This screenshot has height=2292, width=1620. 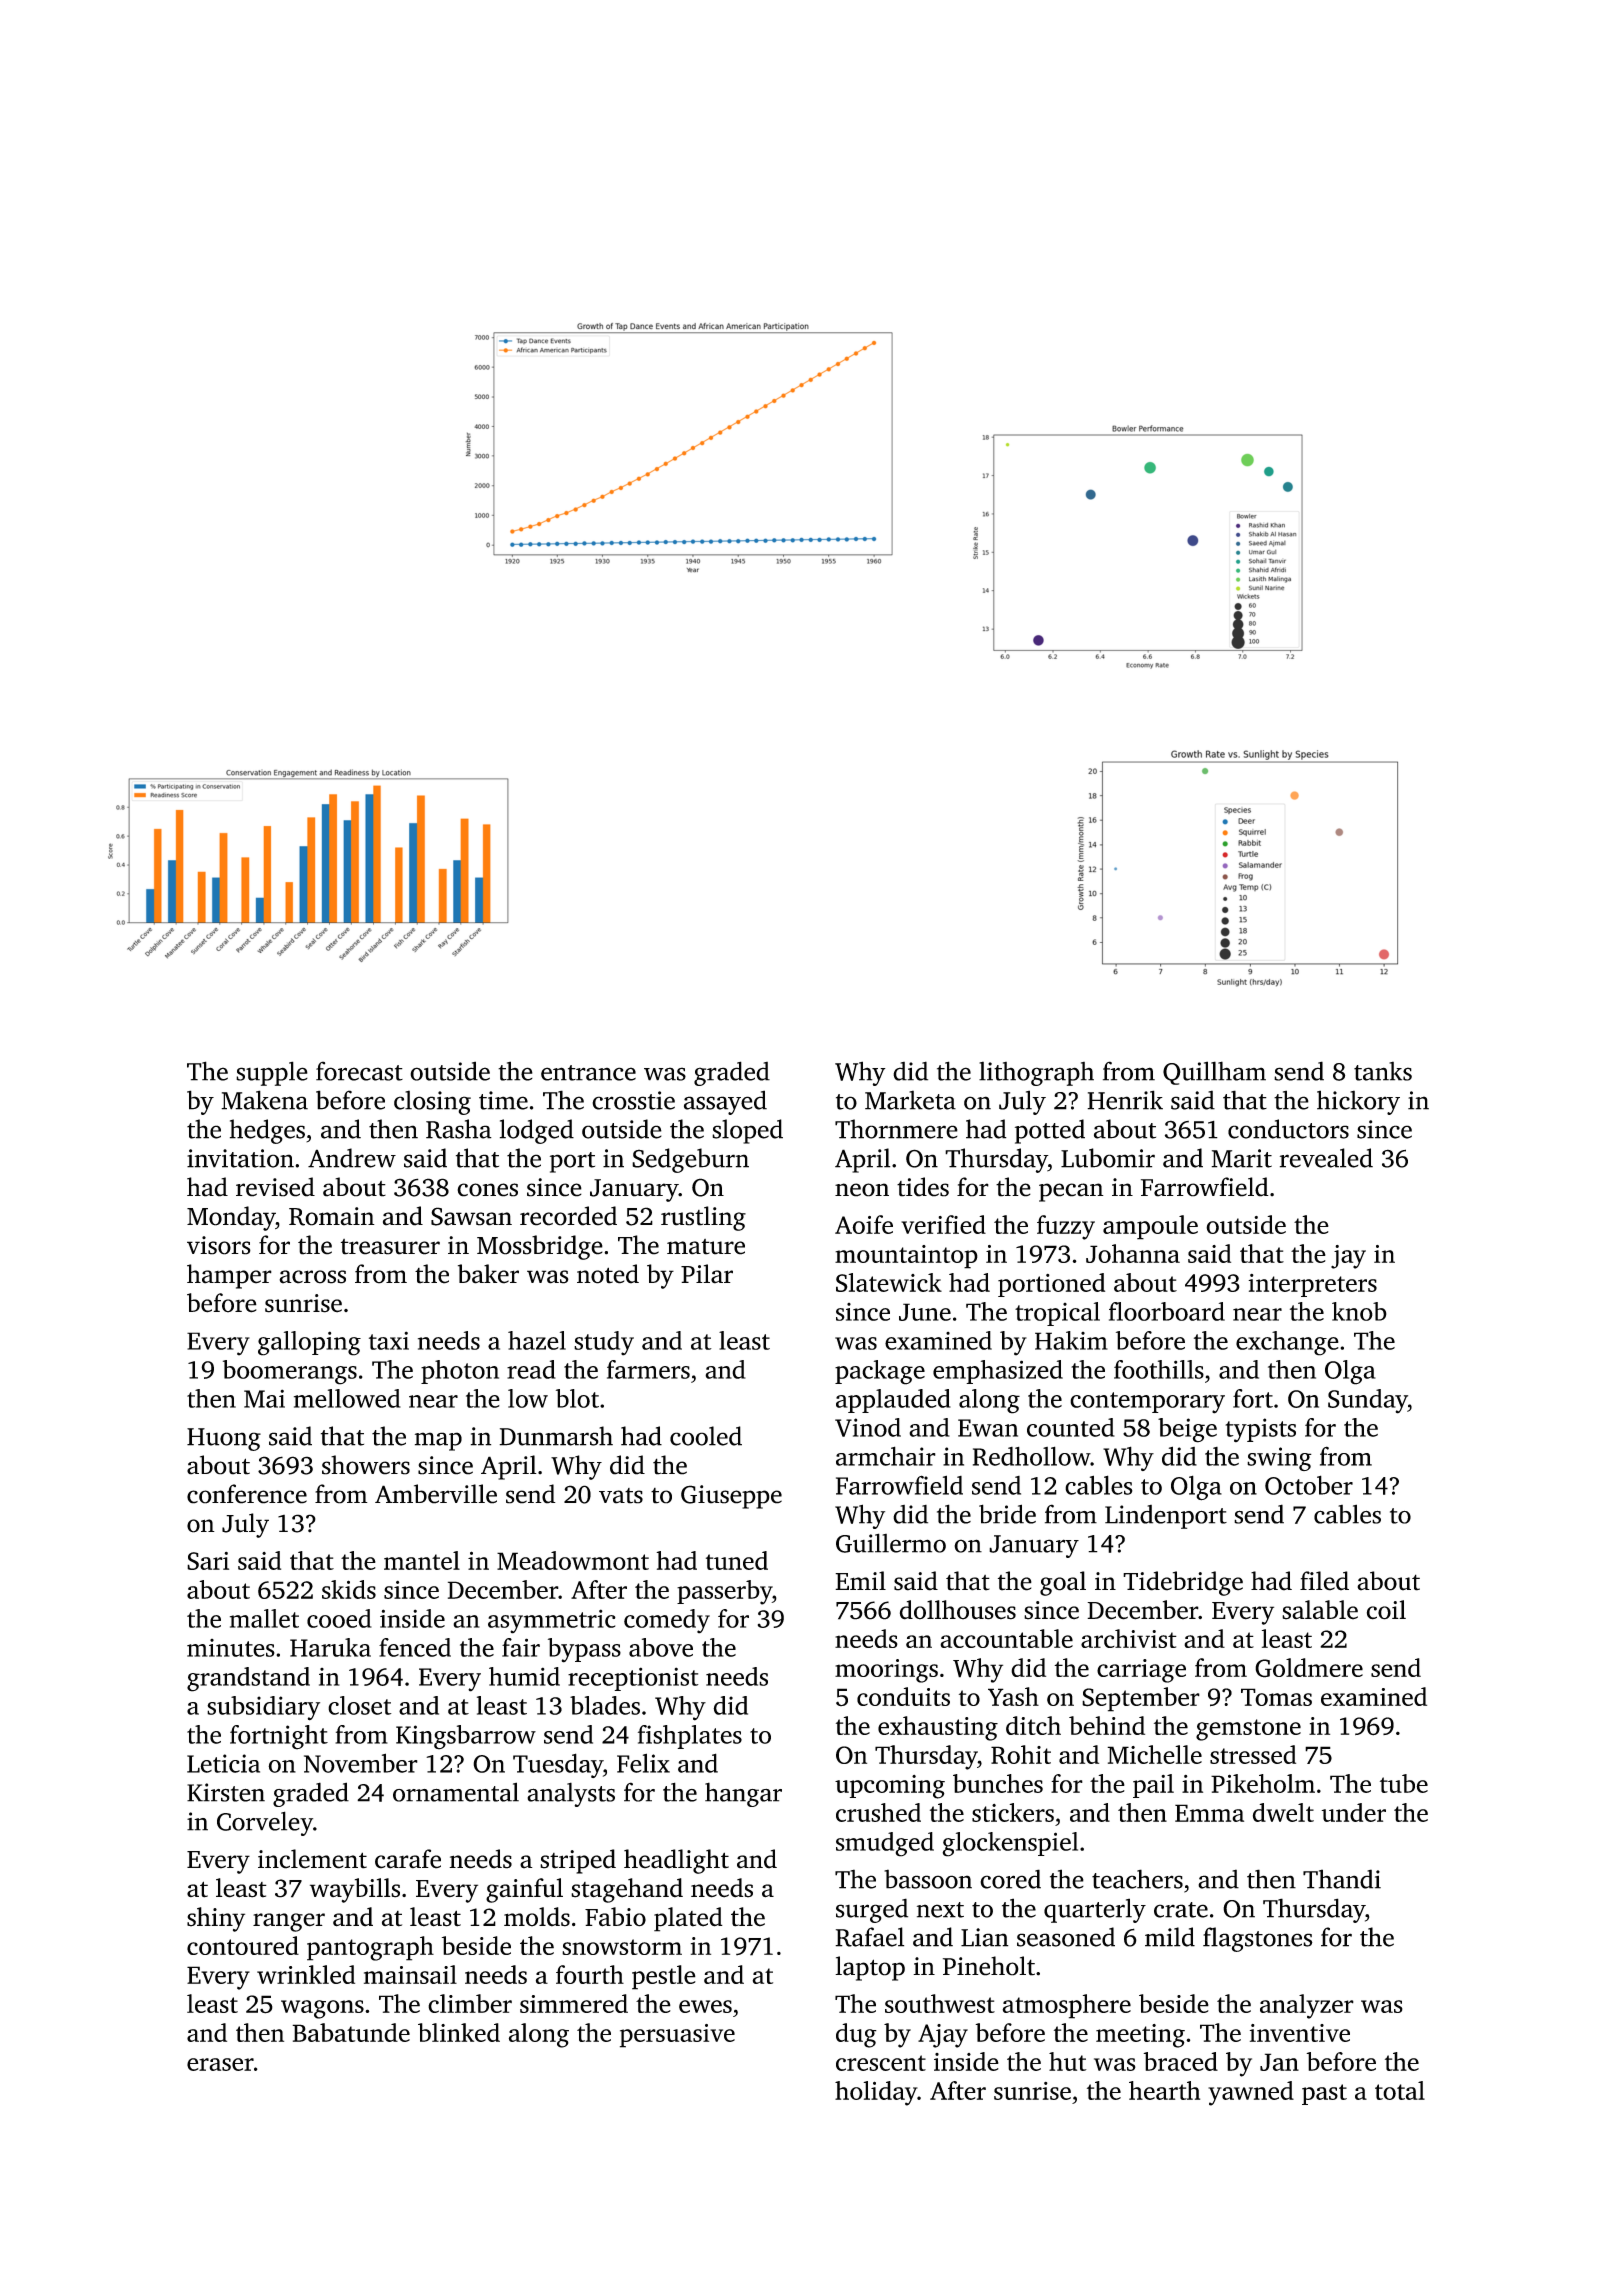 What do you see at coordinates (621, 1496) in the screenshot?
I see `vats` at bounding box center [621, 1496].
